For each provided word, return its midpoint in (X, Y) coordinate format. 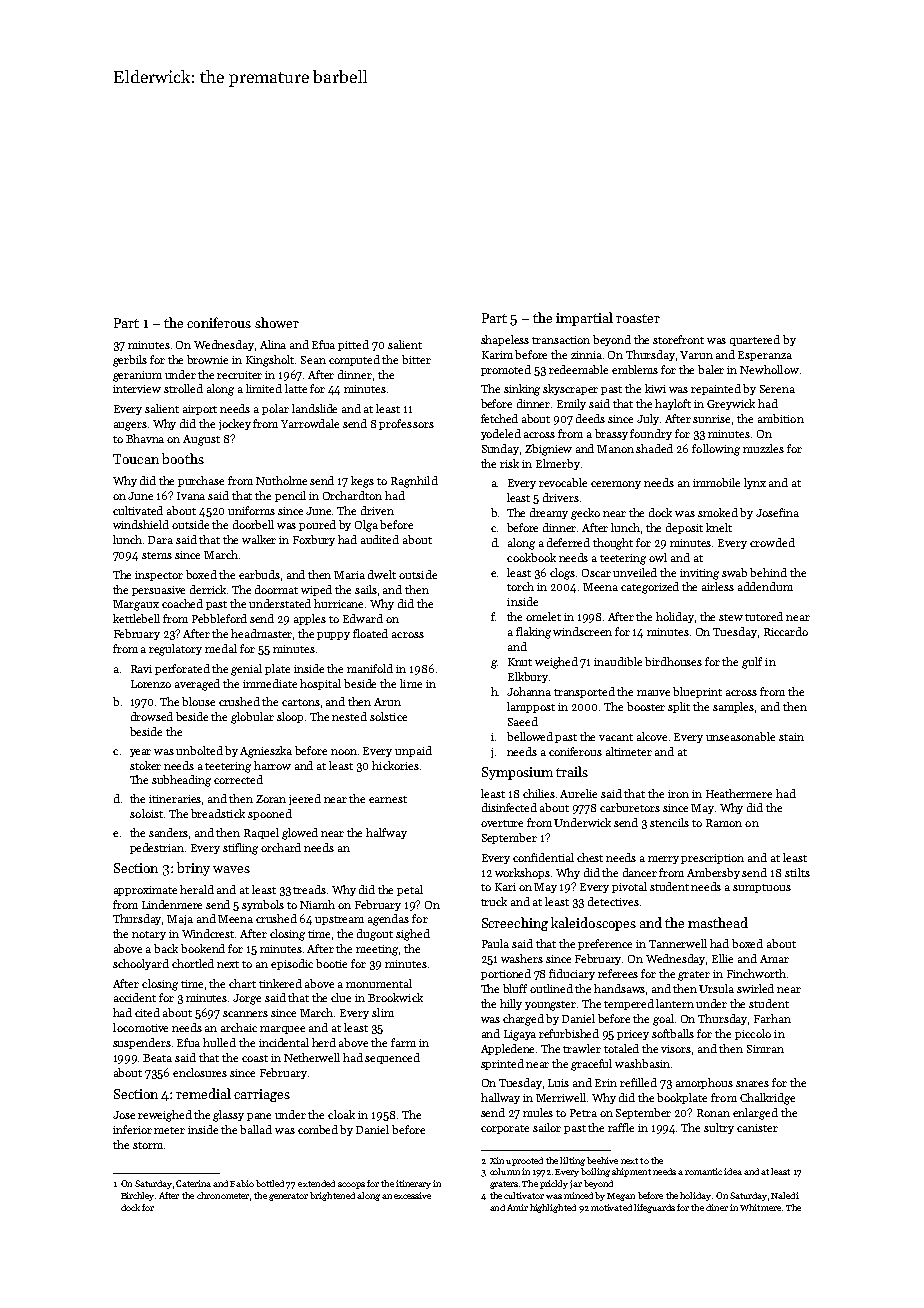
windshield (141, 524)
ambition (781, 418)
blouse (198, 701)
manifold (370, 668)
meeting (377, 950)
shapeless (505, 340)
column (505, 1171)
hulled (219, 1042)
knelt (719, 527)
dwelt (382, 574)
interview (137, 389)
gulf (752, 663)
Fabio (242, 1183)
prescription (712, 859)
